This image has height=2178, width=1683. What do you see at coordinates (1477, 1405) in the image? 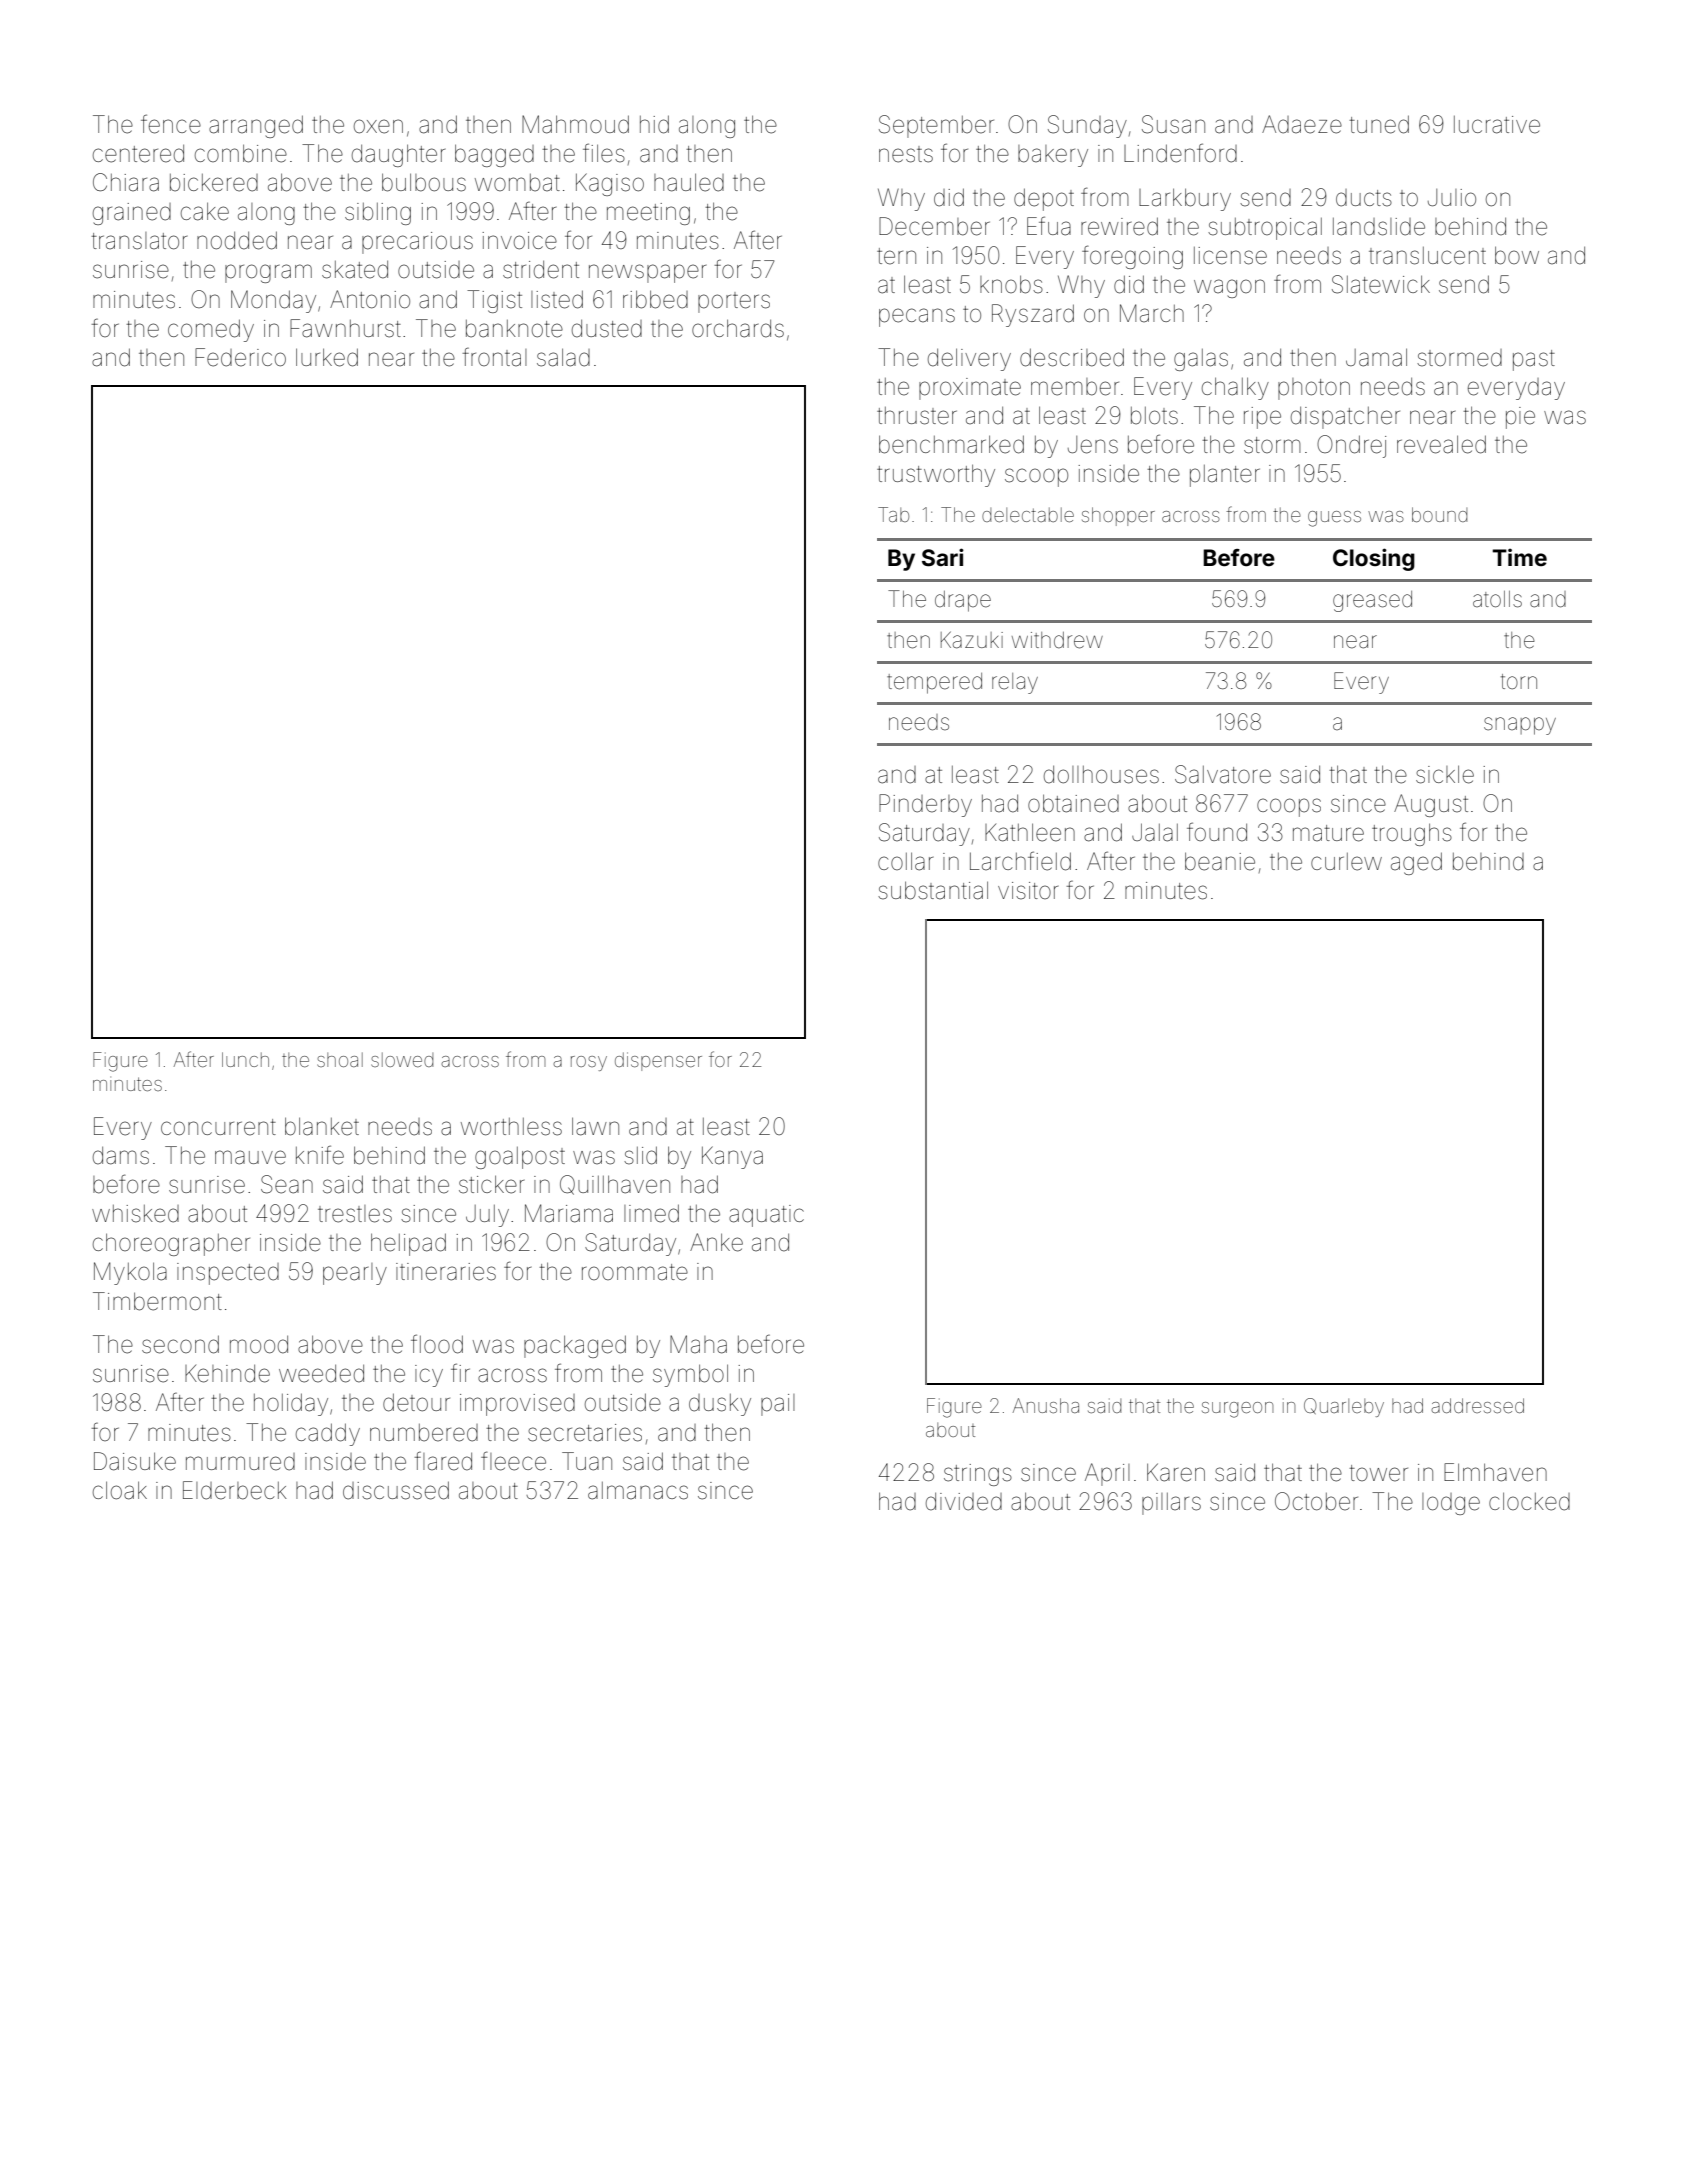
I see `addressed` at bounding box center [1477, 1405].
